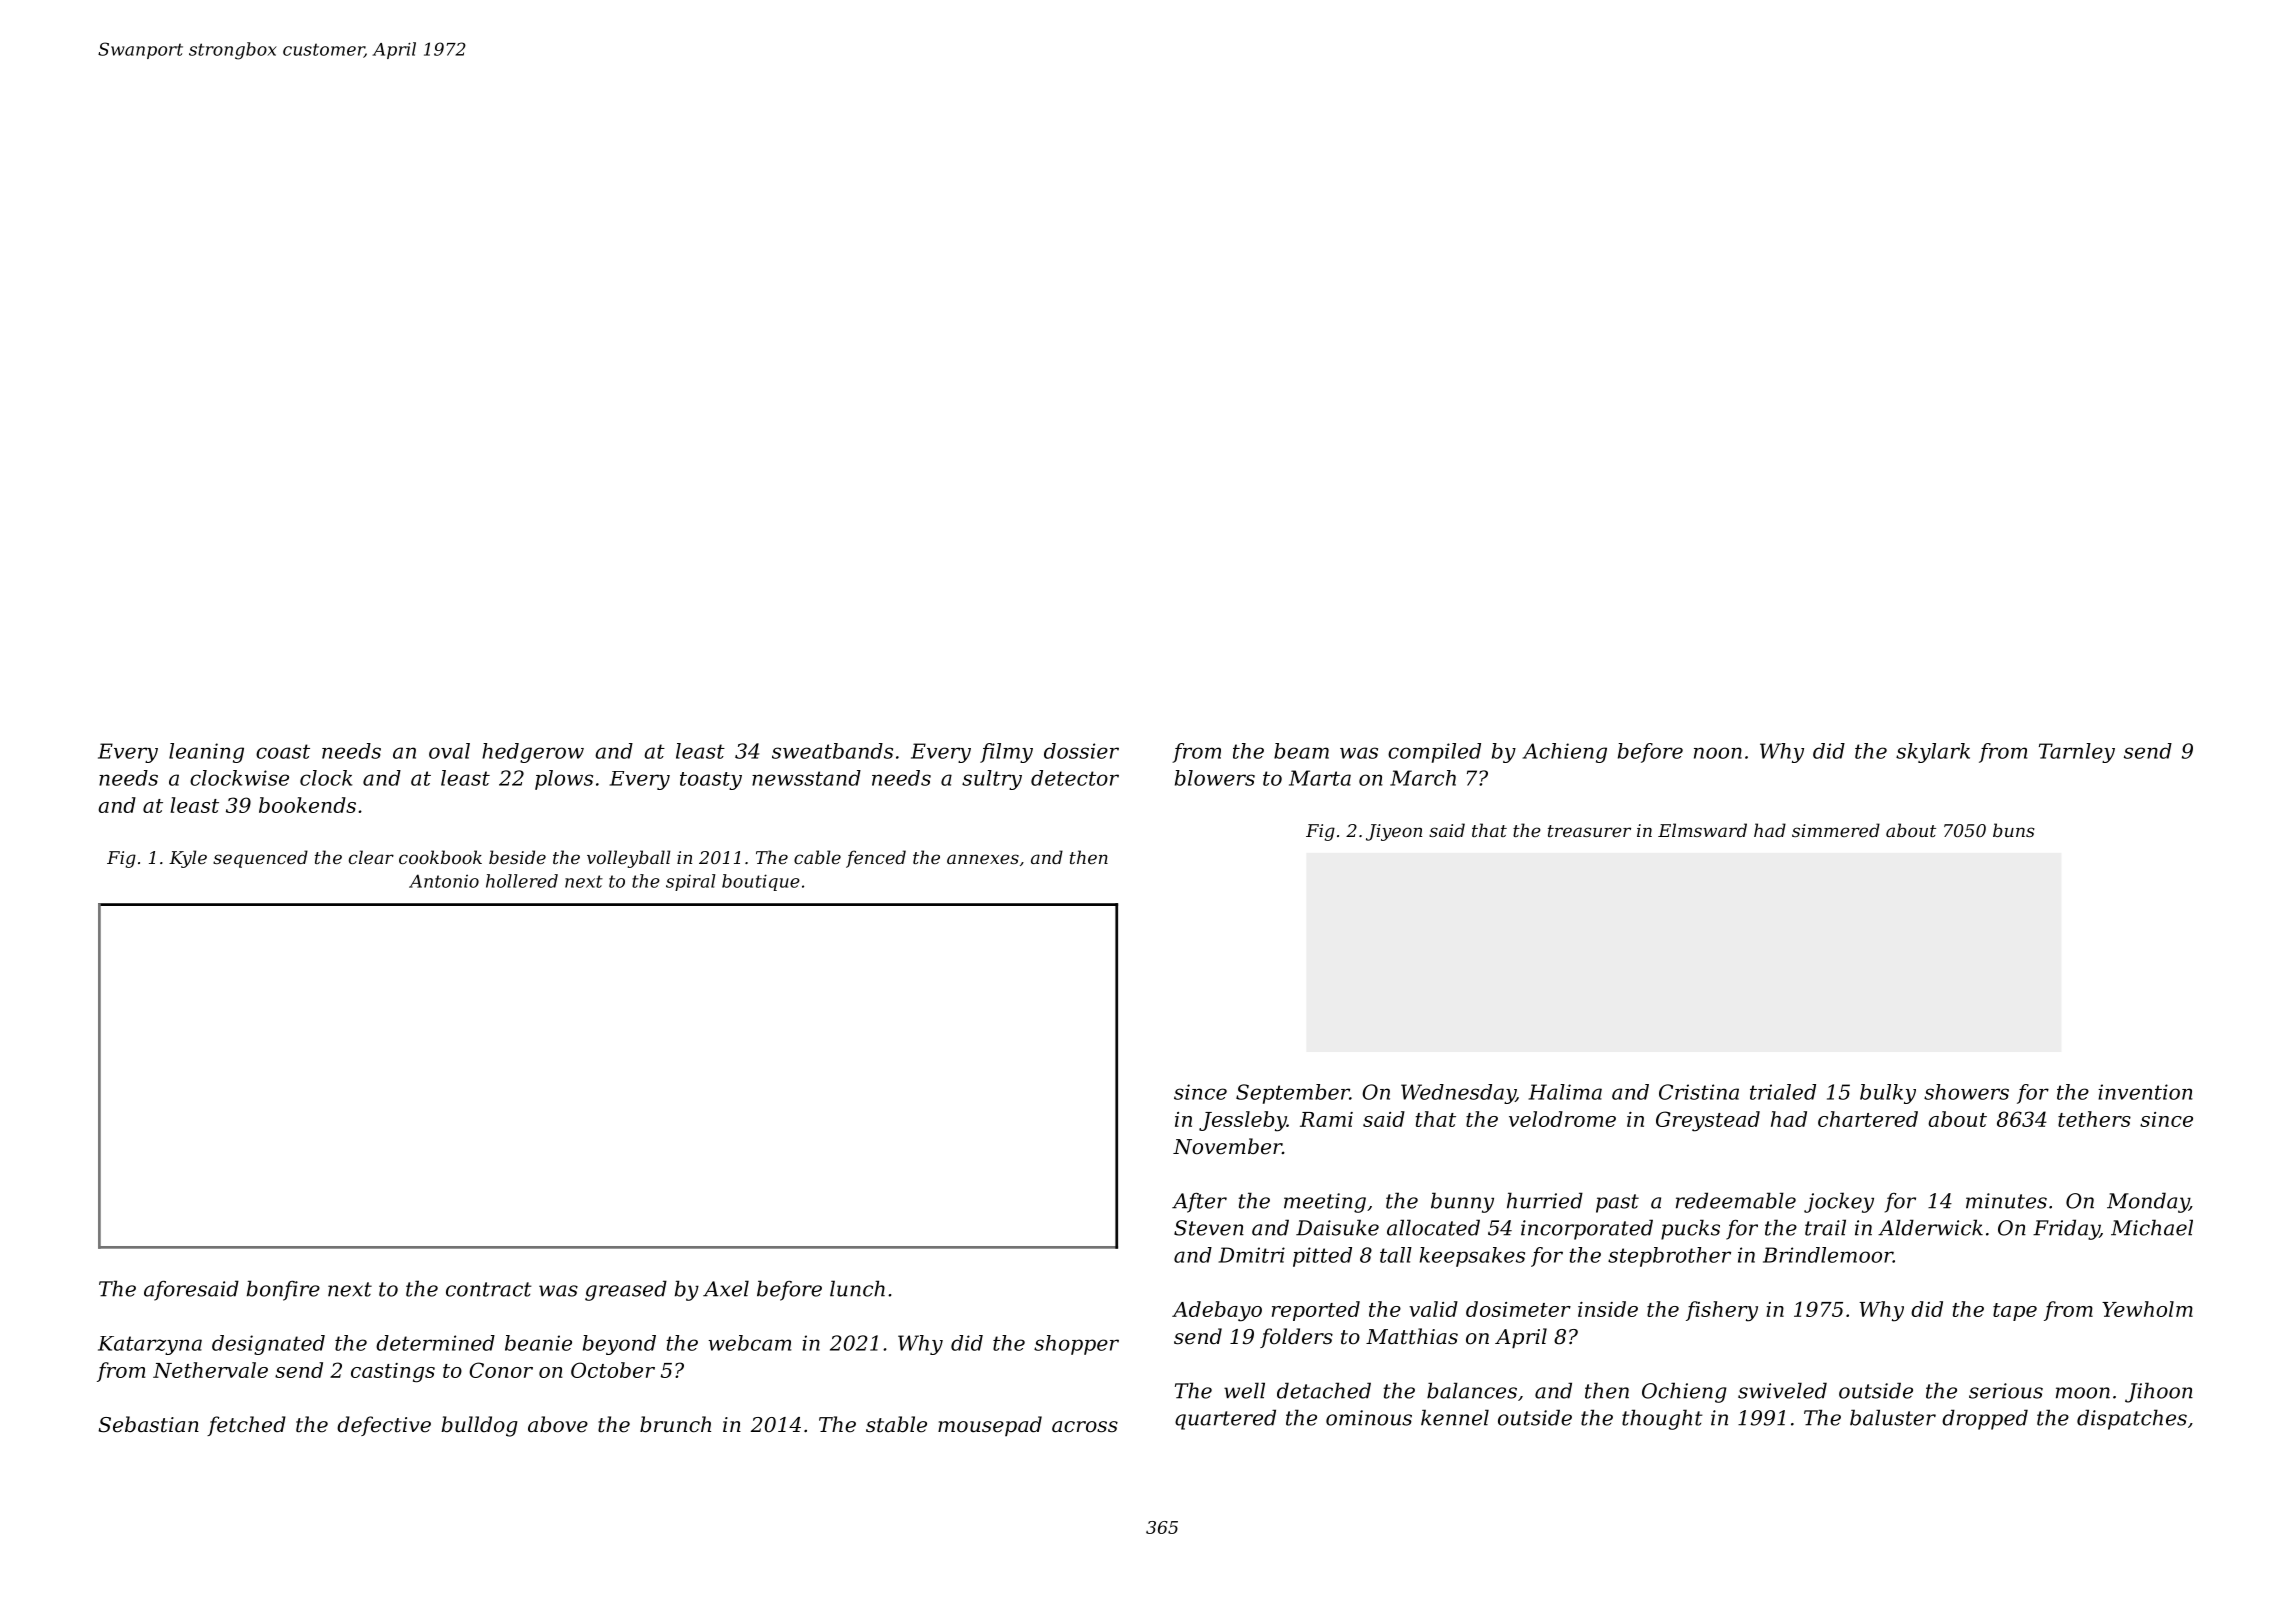 This page has height=1620, width=2292. I want to click on redeemable, so click(1736, 1200).
